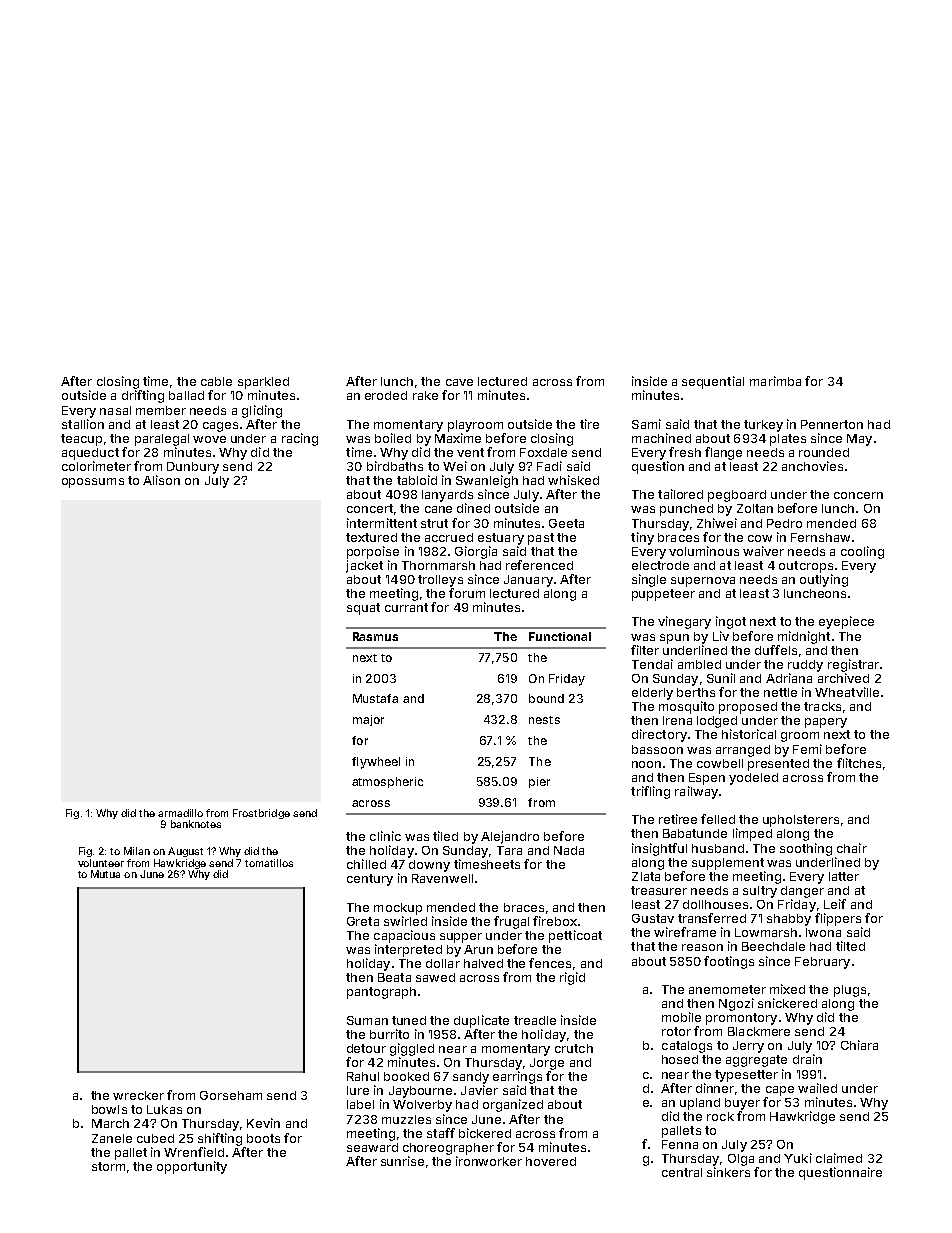 The image size is (952, 1233). What do you see at coordinates (804, 637) in the image?
I see `midnight` at bounding box center [804, 637].
